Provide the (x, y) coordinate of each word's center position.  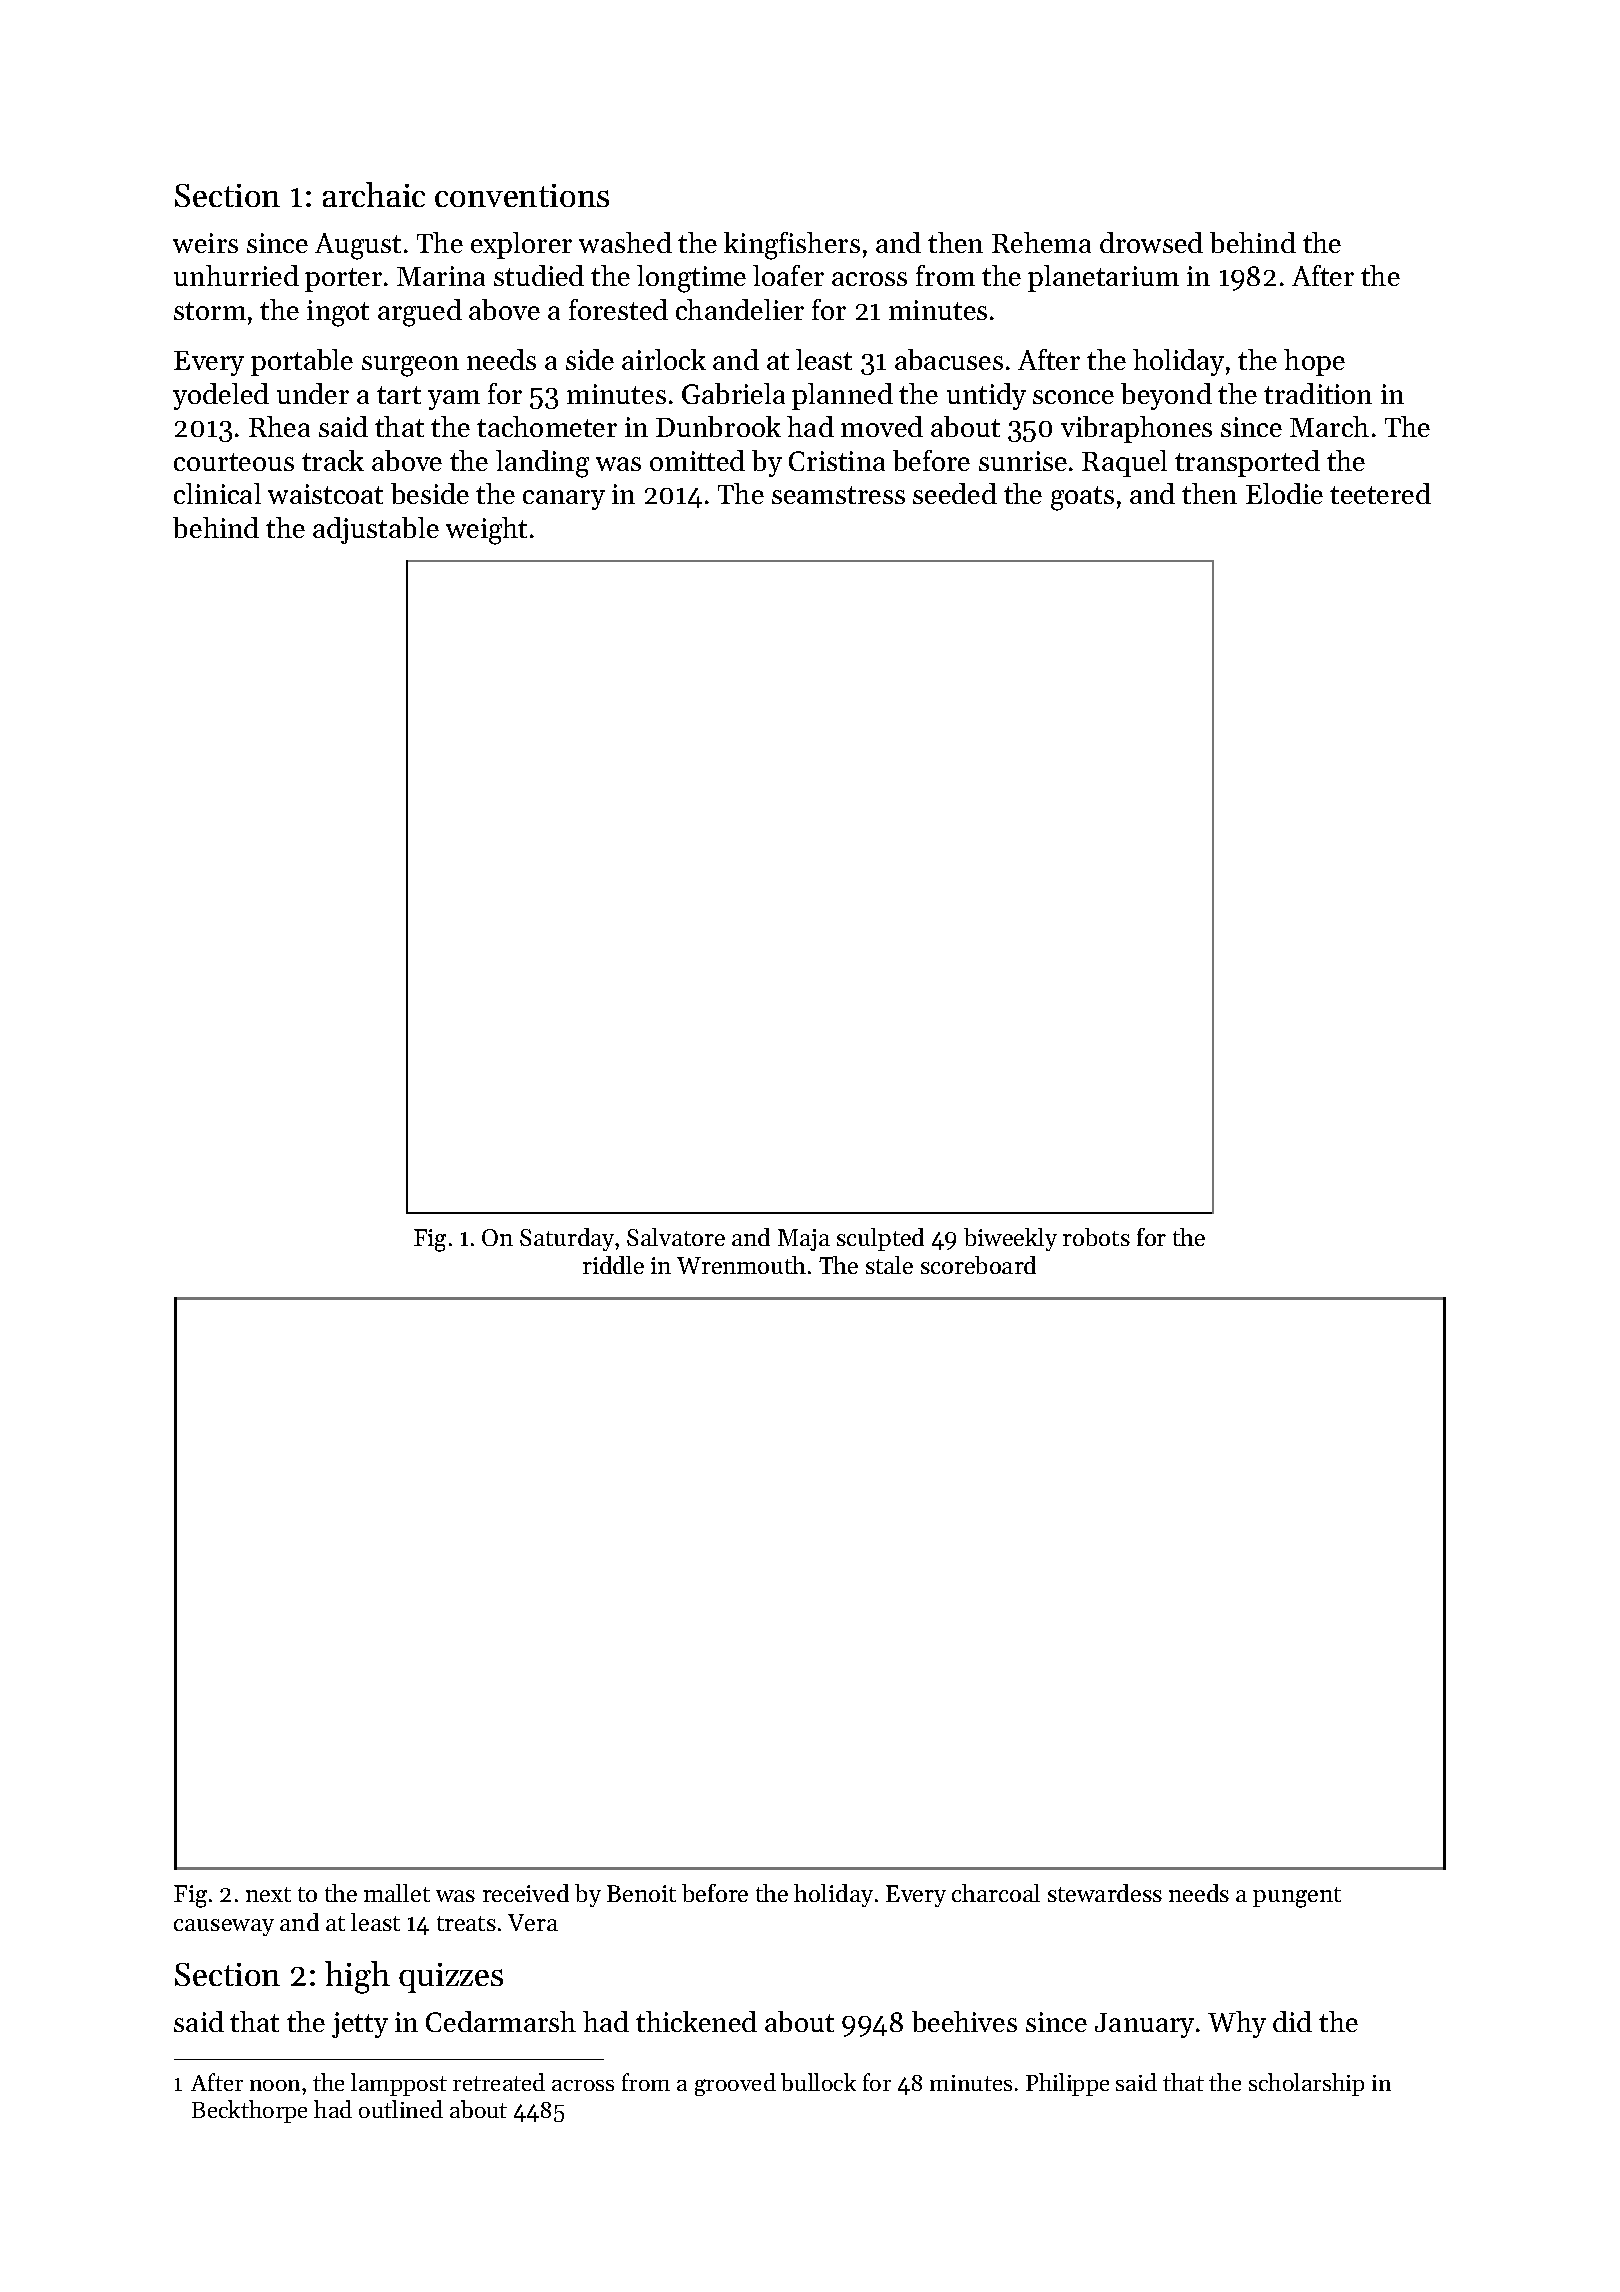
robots (1096, 1237)
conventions (522, 195)
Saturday (568, 1239)
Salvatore (676, 1237)
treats (466, 1923)
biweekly (1010, 1239)
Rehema (1041, 242)
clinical (217, 493)
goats (1082, 498)
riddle (613, 1265)
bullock (818, 2082)
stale (889, 1265)
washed (625, 242)
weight (486, 531)
